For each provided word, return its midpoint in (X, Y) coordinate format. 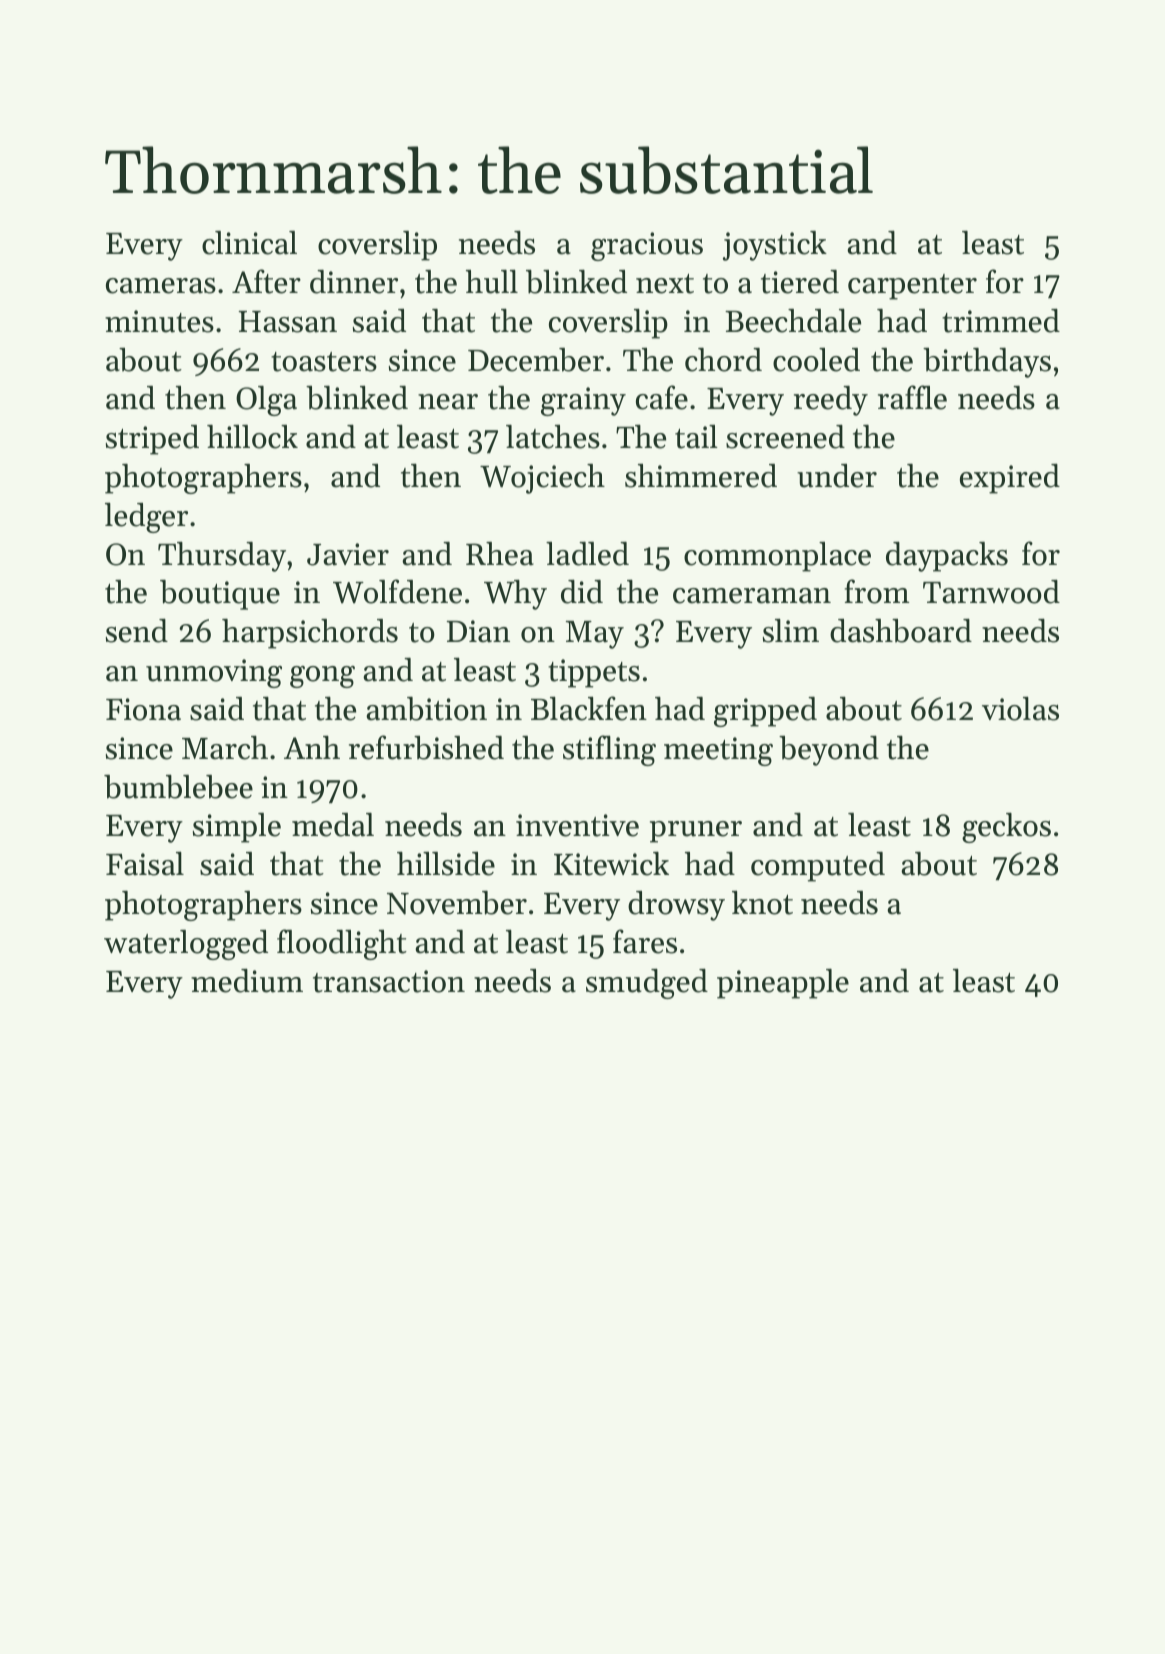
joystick (775, 246)
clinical (249, 243)
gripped (765, 712)
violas (1020, 709)
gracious (647, 246)
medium (247, 981)
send (137, 631)
